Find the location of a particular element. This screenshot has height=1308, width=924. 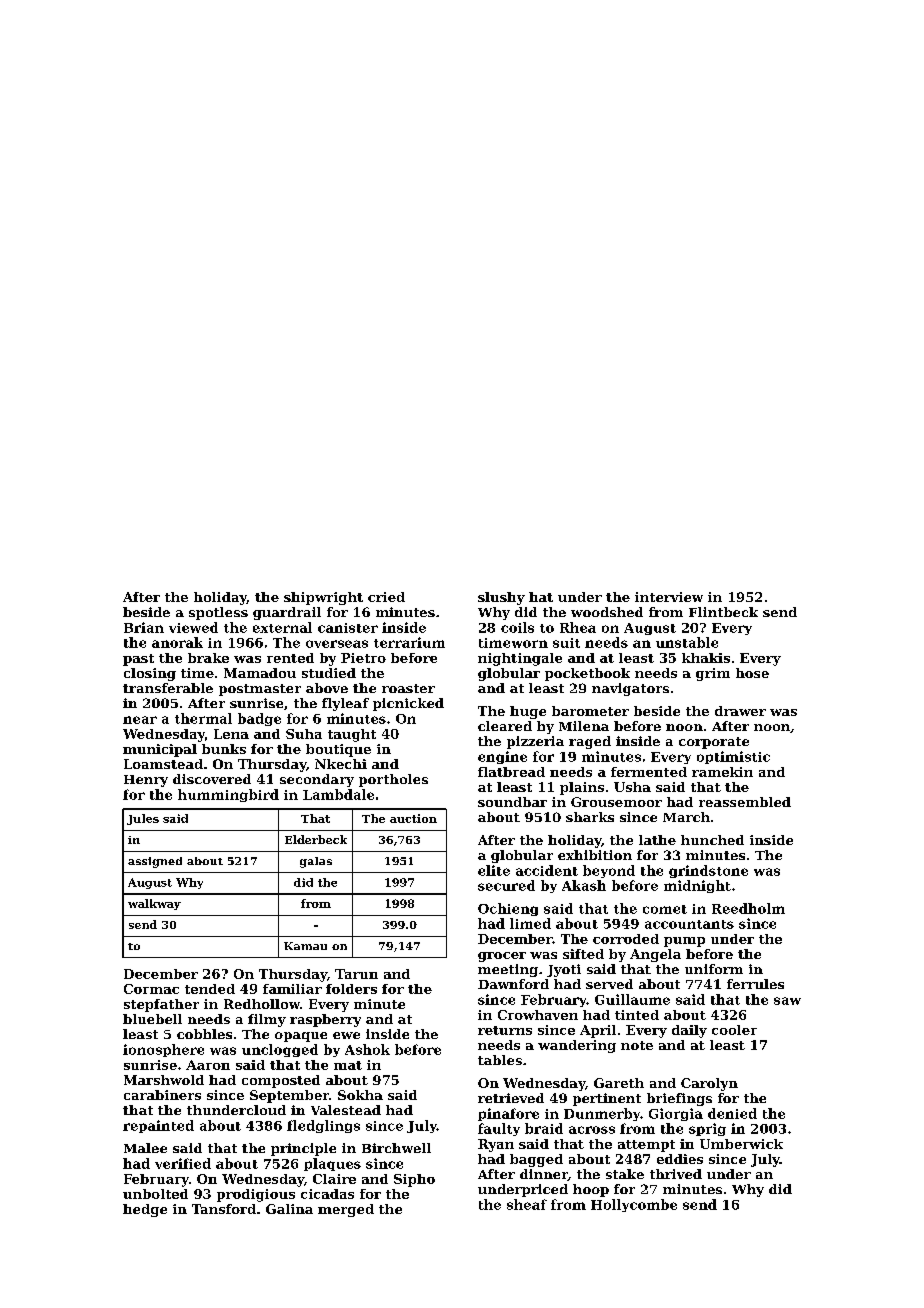

September is located at coordinates (289, 1096).
